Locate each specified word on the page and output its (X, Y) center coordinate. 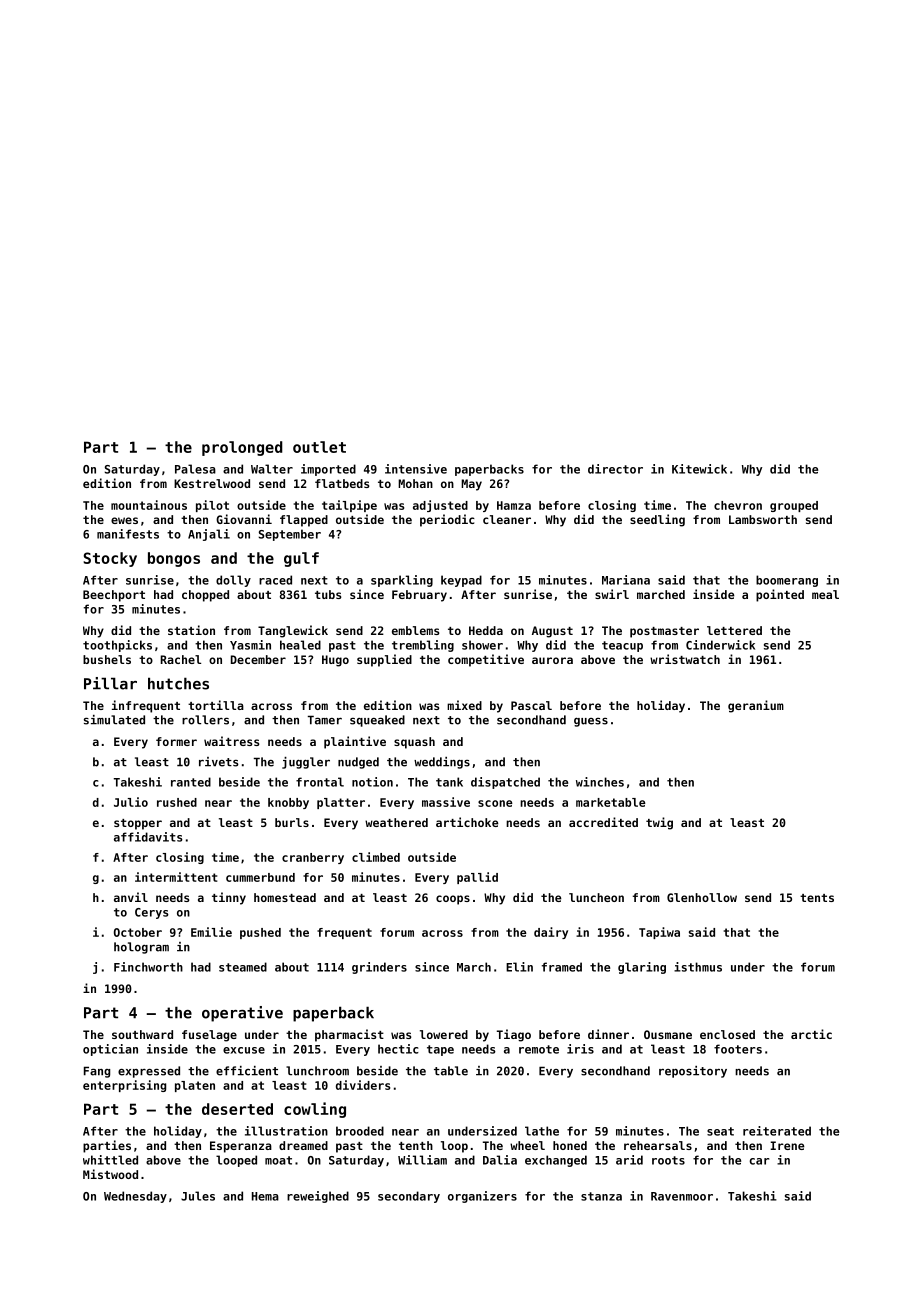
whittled (110, 1160)
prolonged (242, 448)
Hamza (514, 505)
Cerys (152, 913)
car (759, 1161)
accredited (603, 822)
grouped (794, 506)
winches (600, 782)
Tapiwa (659, 933)
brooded (360, 1131)
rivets (219, 762)
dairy (551, 933)
